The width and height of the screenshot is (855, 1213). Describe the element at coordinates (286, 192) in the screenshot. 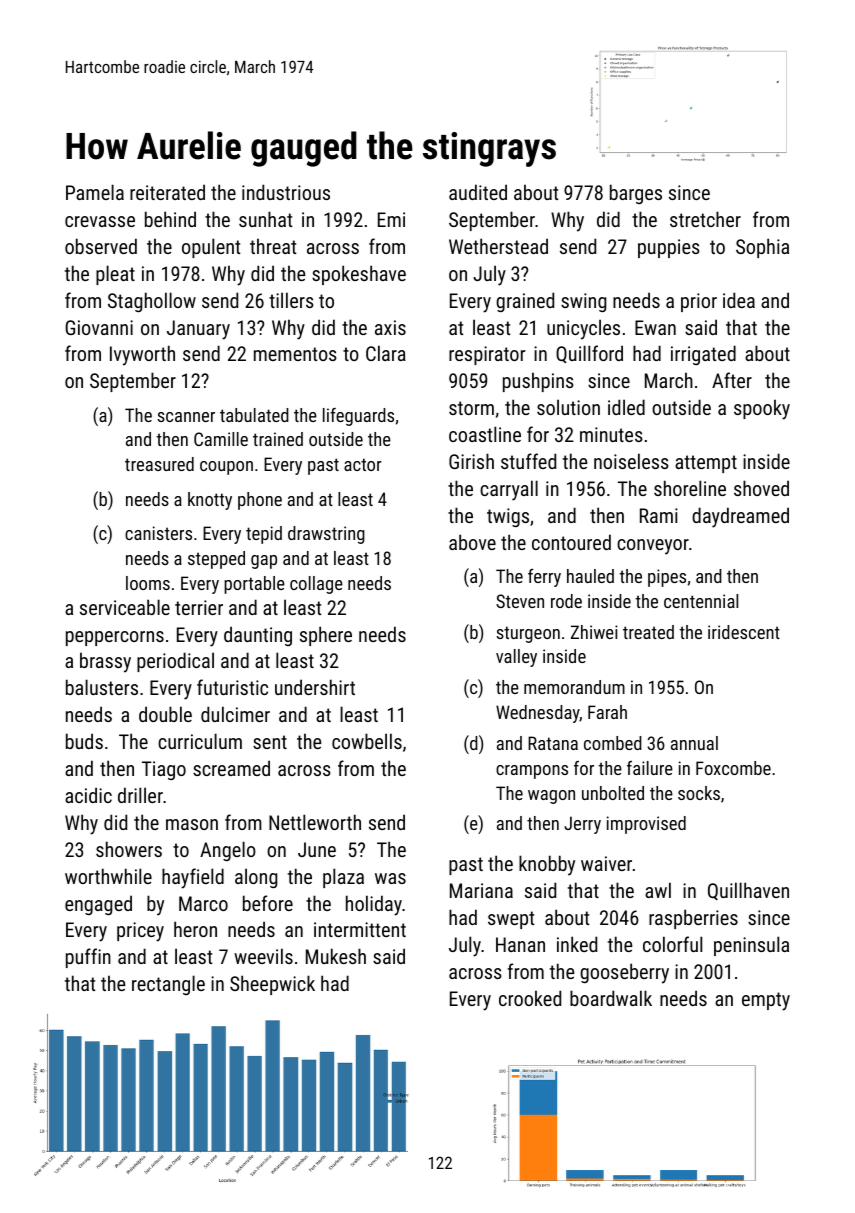

I see `industrious` at that location.
